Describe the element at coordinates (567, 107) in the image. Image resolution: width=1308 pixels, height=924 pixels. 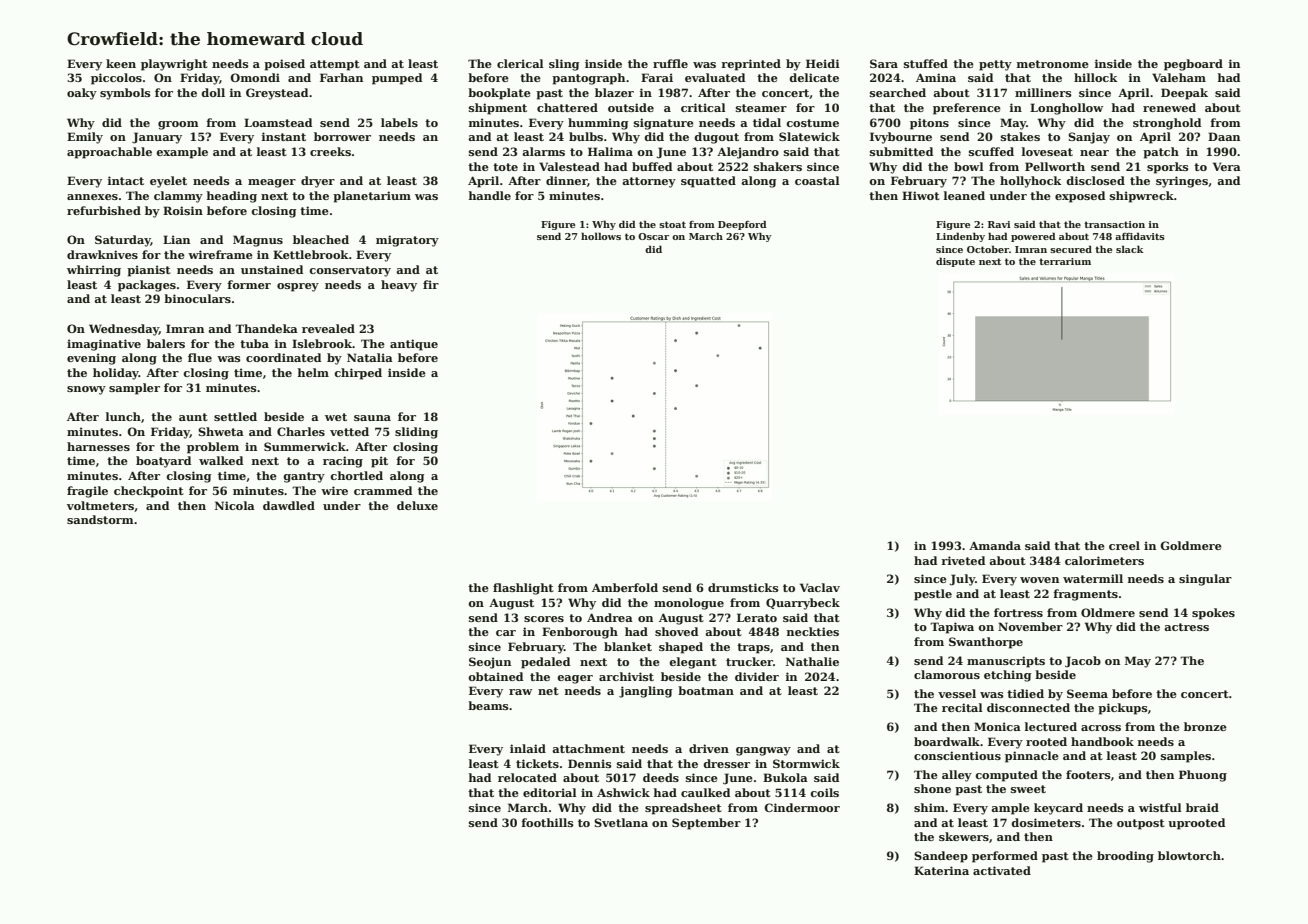
I see `chattered` at that location.
